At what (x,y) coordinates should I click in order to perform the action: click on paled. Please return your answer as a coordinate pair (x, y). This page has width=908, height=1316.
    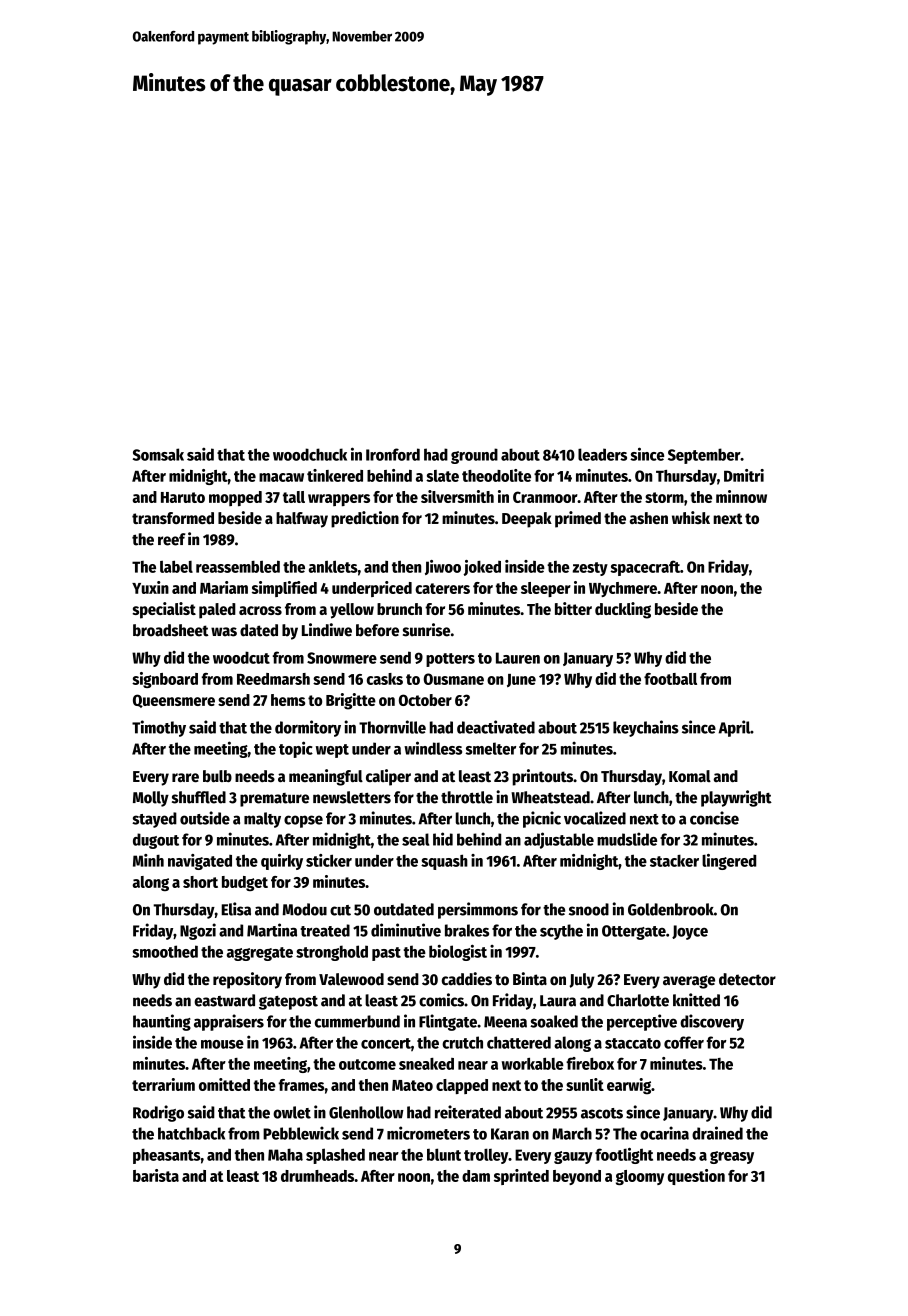
    Looking at the image, I should click on (217, 611).
